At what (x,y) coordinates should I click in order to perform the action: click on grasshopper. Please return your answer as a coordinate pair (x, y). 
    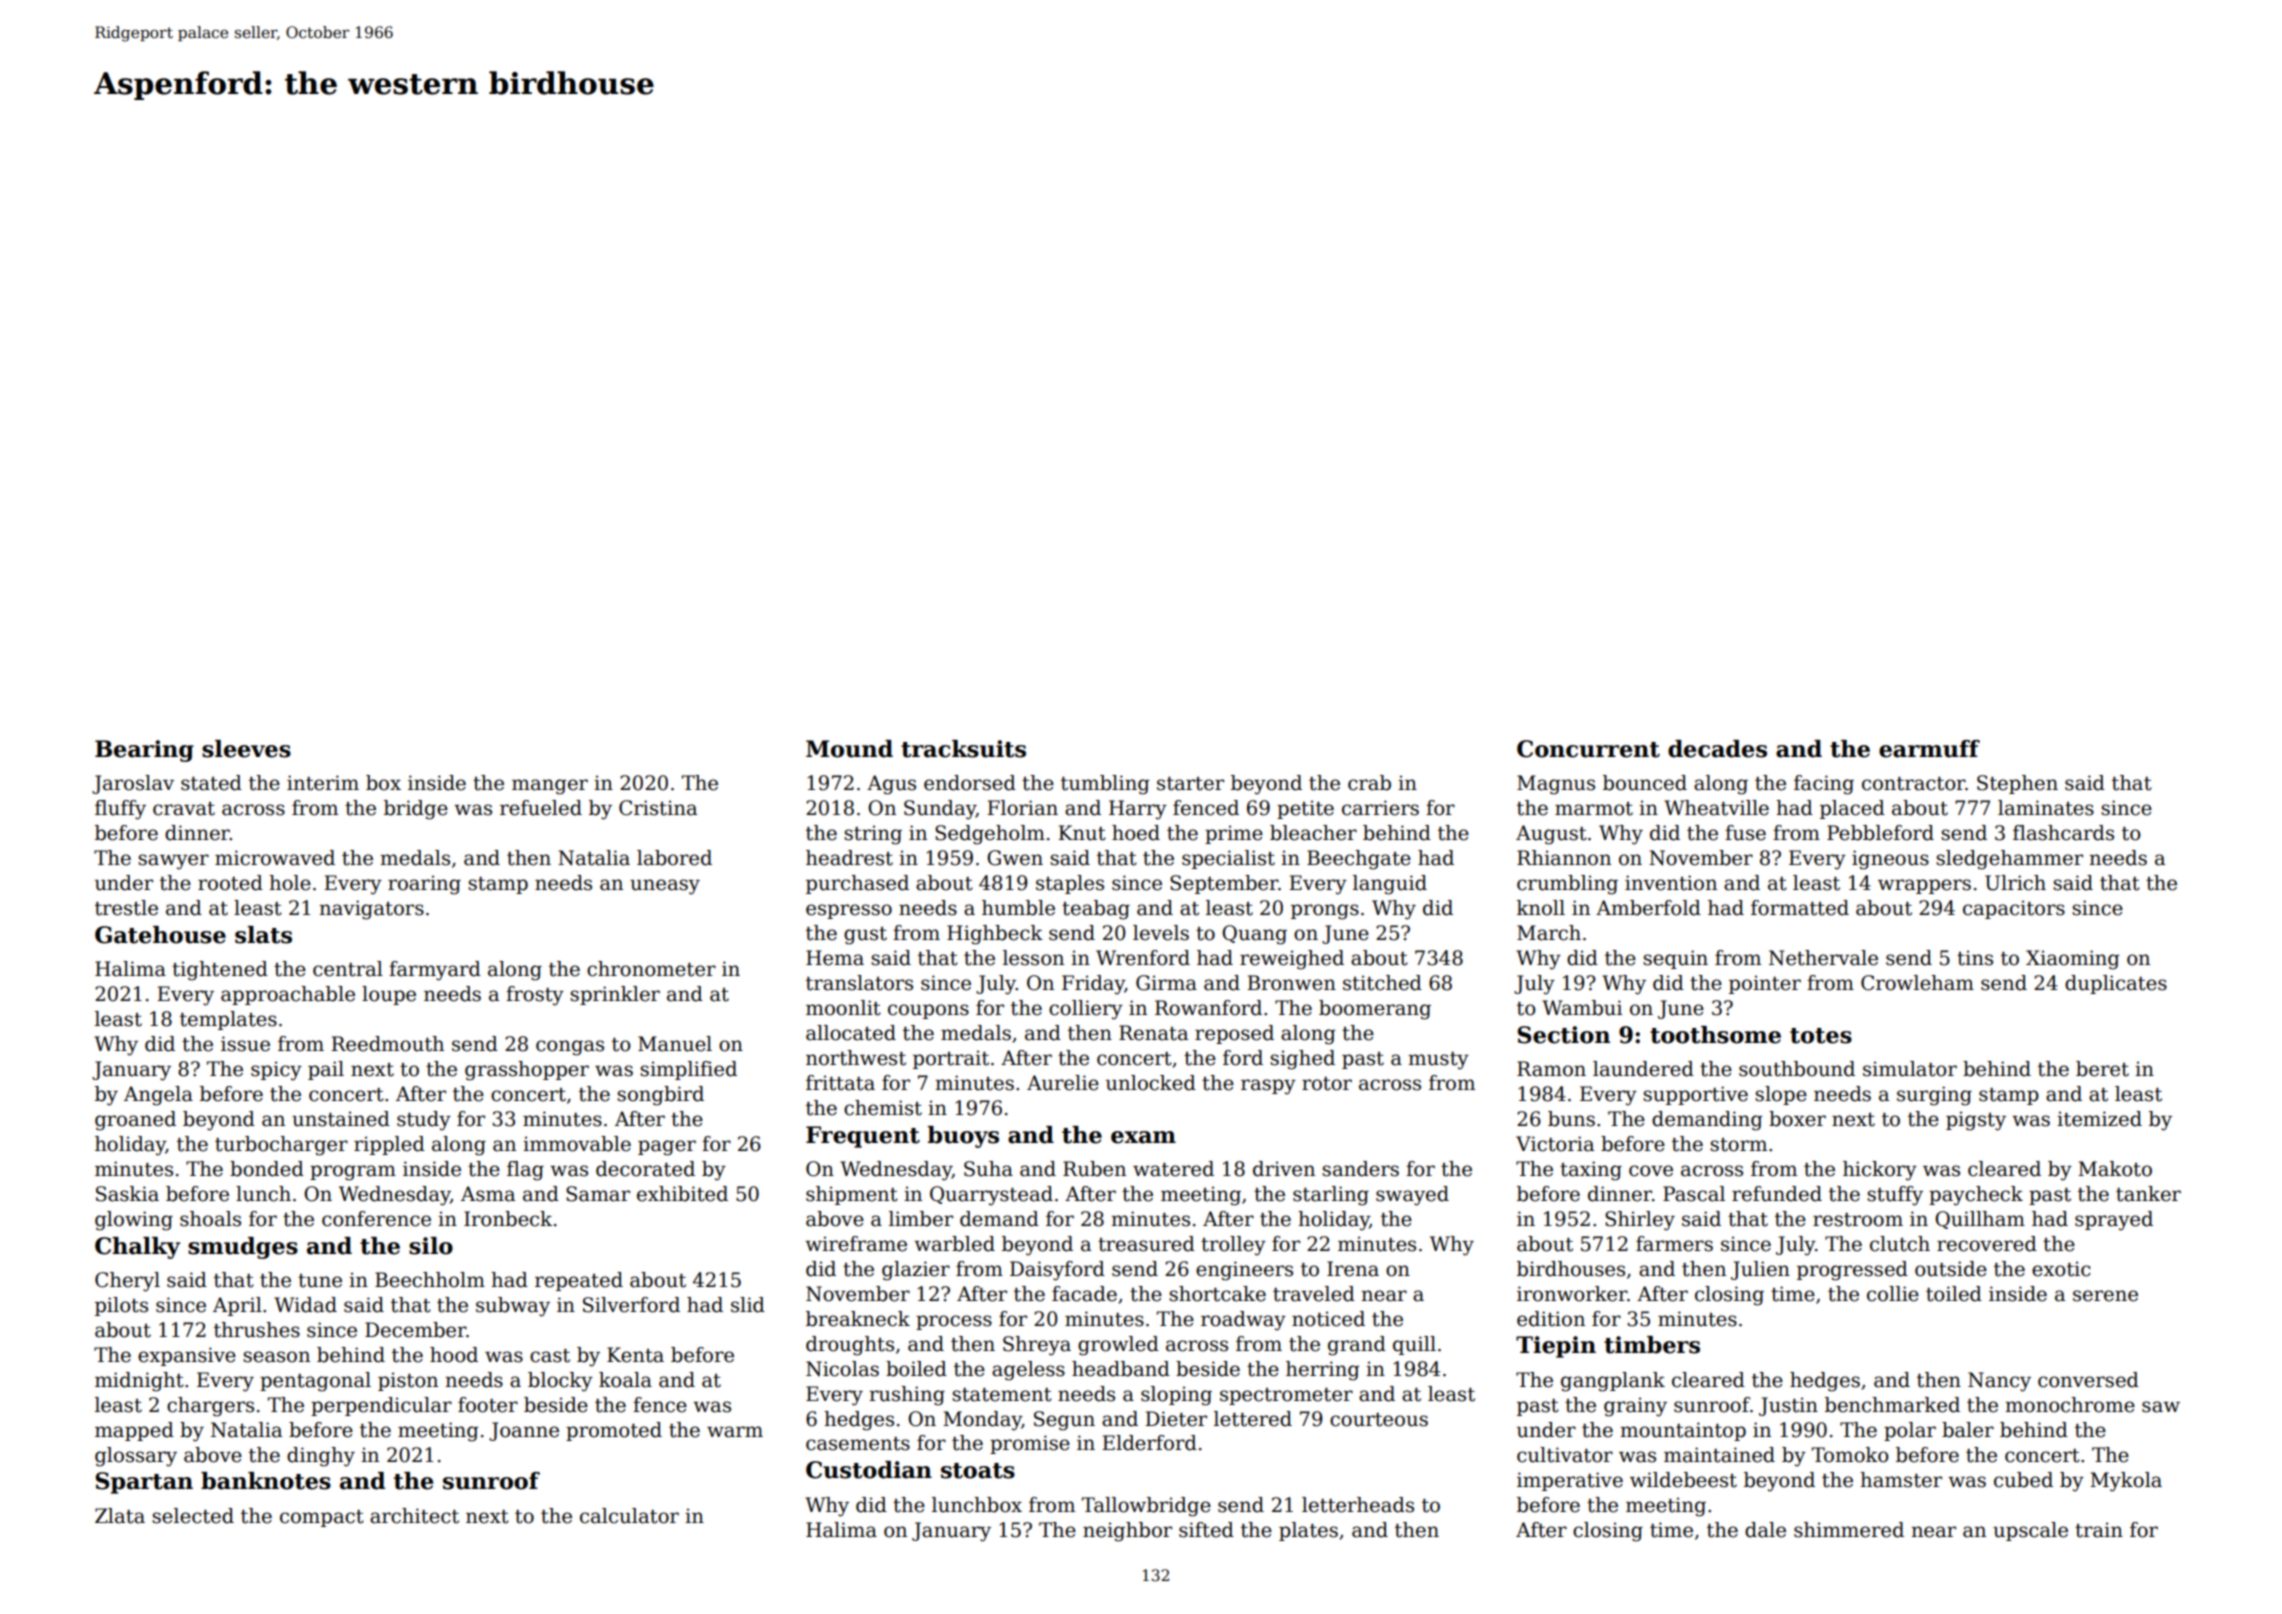
    Looking at the image, I should click on (527, 1071).
